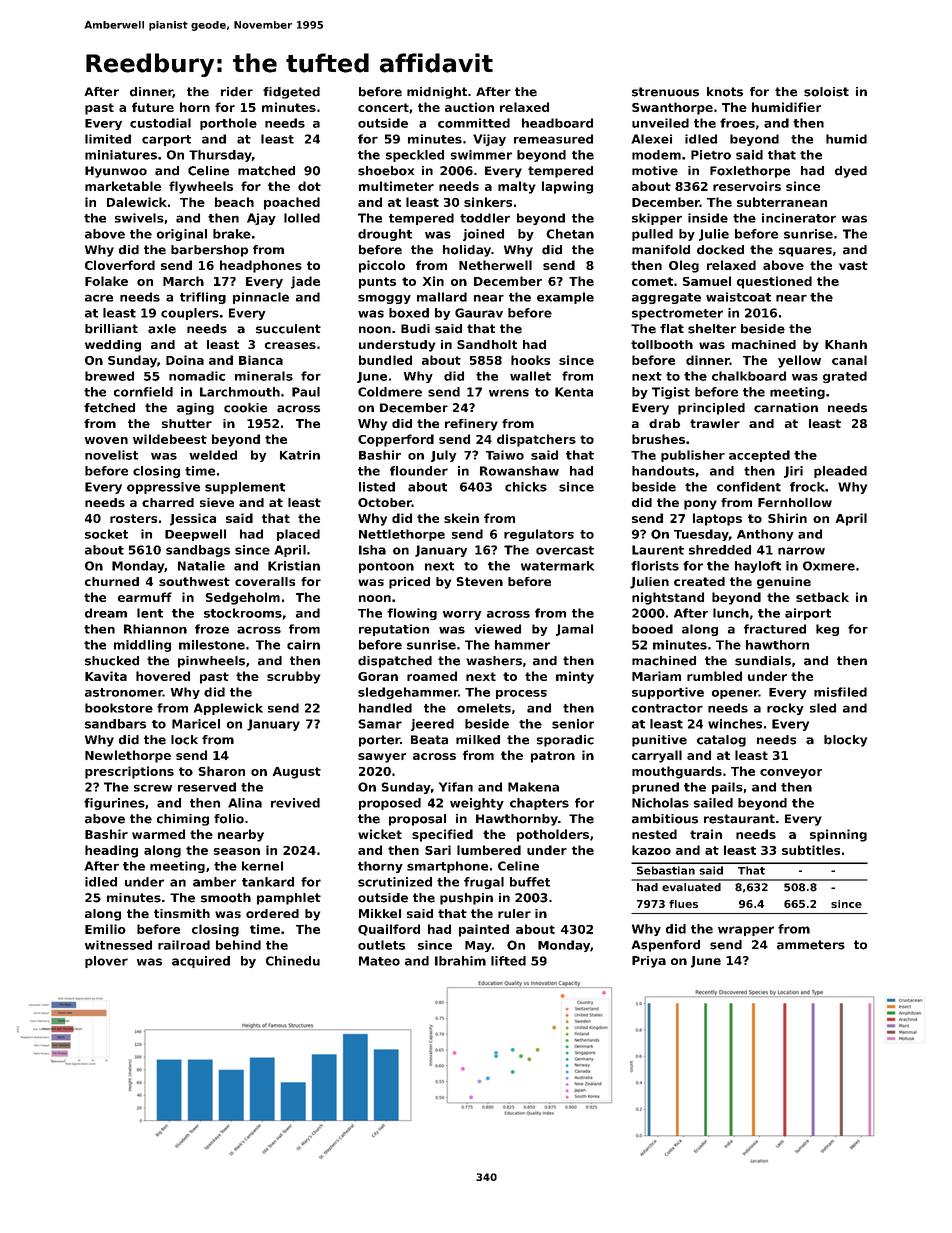 The height and width of the document is (1233, 952). Describe the element at coordinates (268, 882) in the document. I see `tankard` at that location.
